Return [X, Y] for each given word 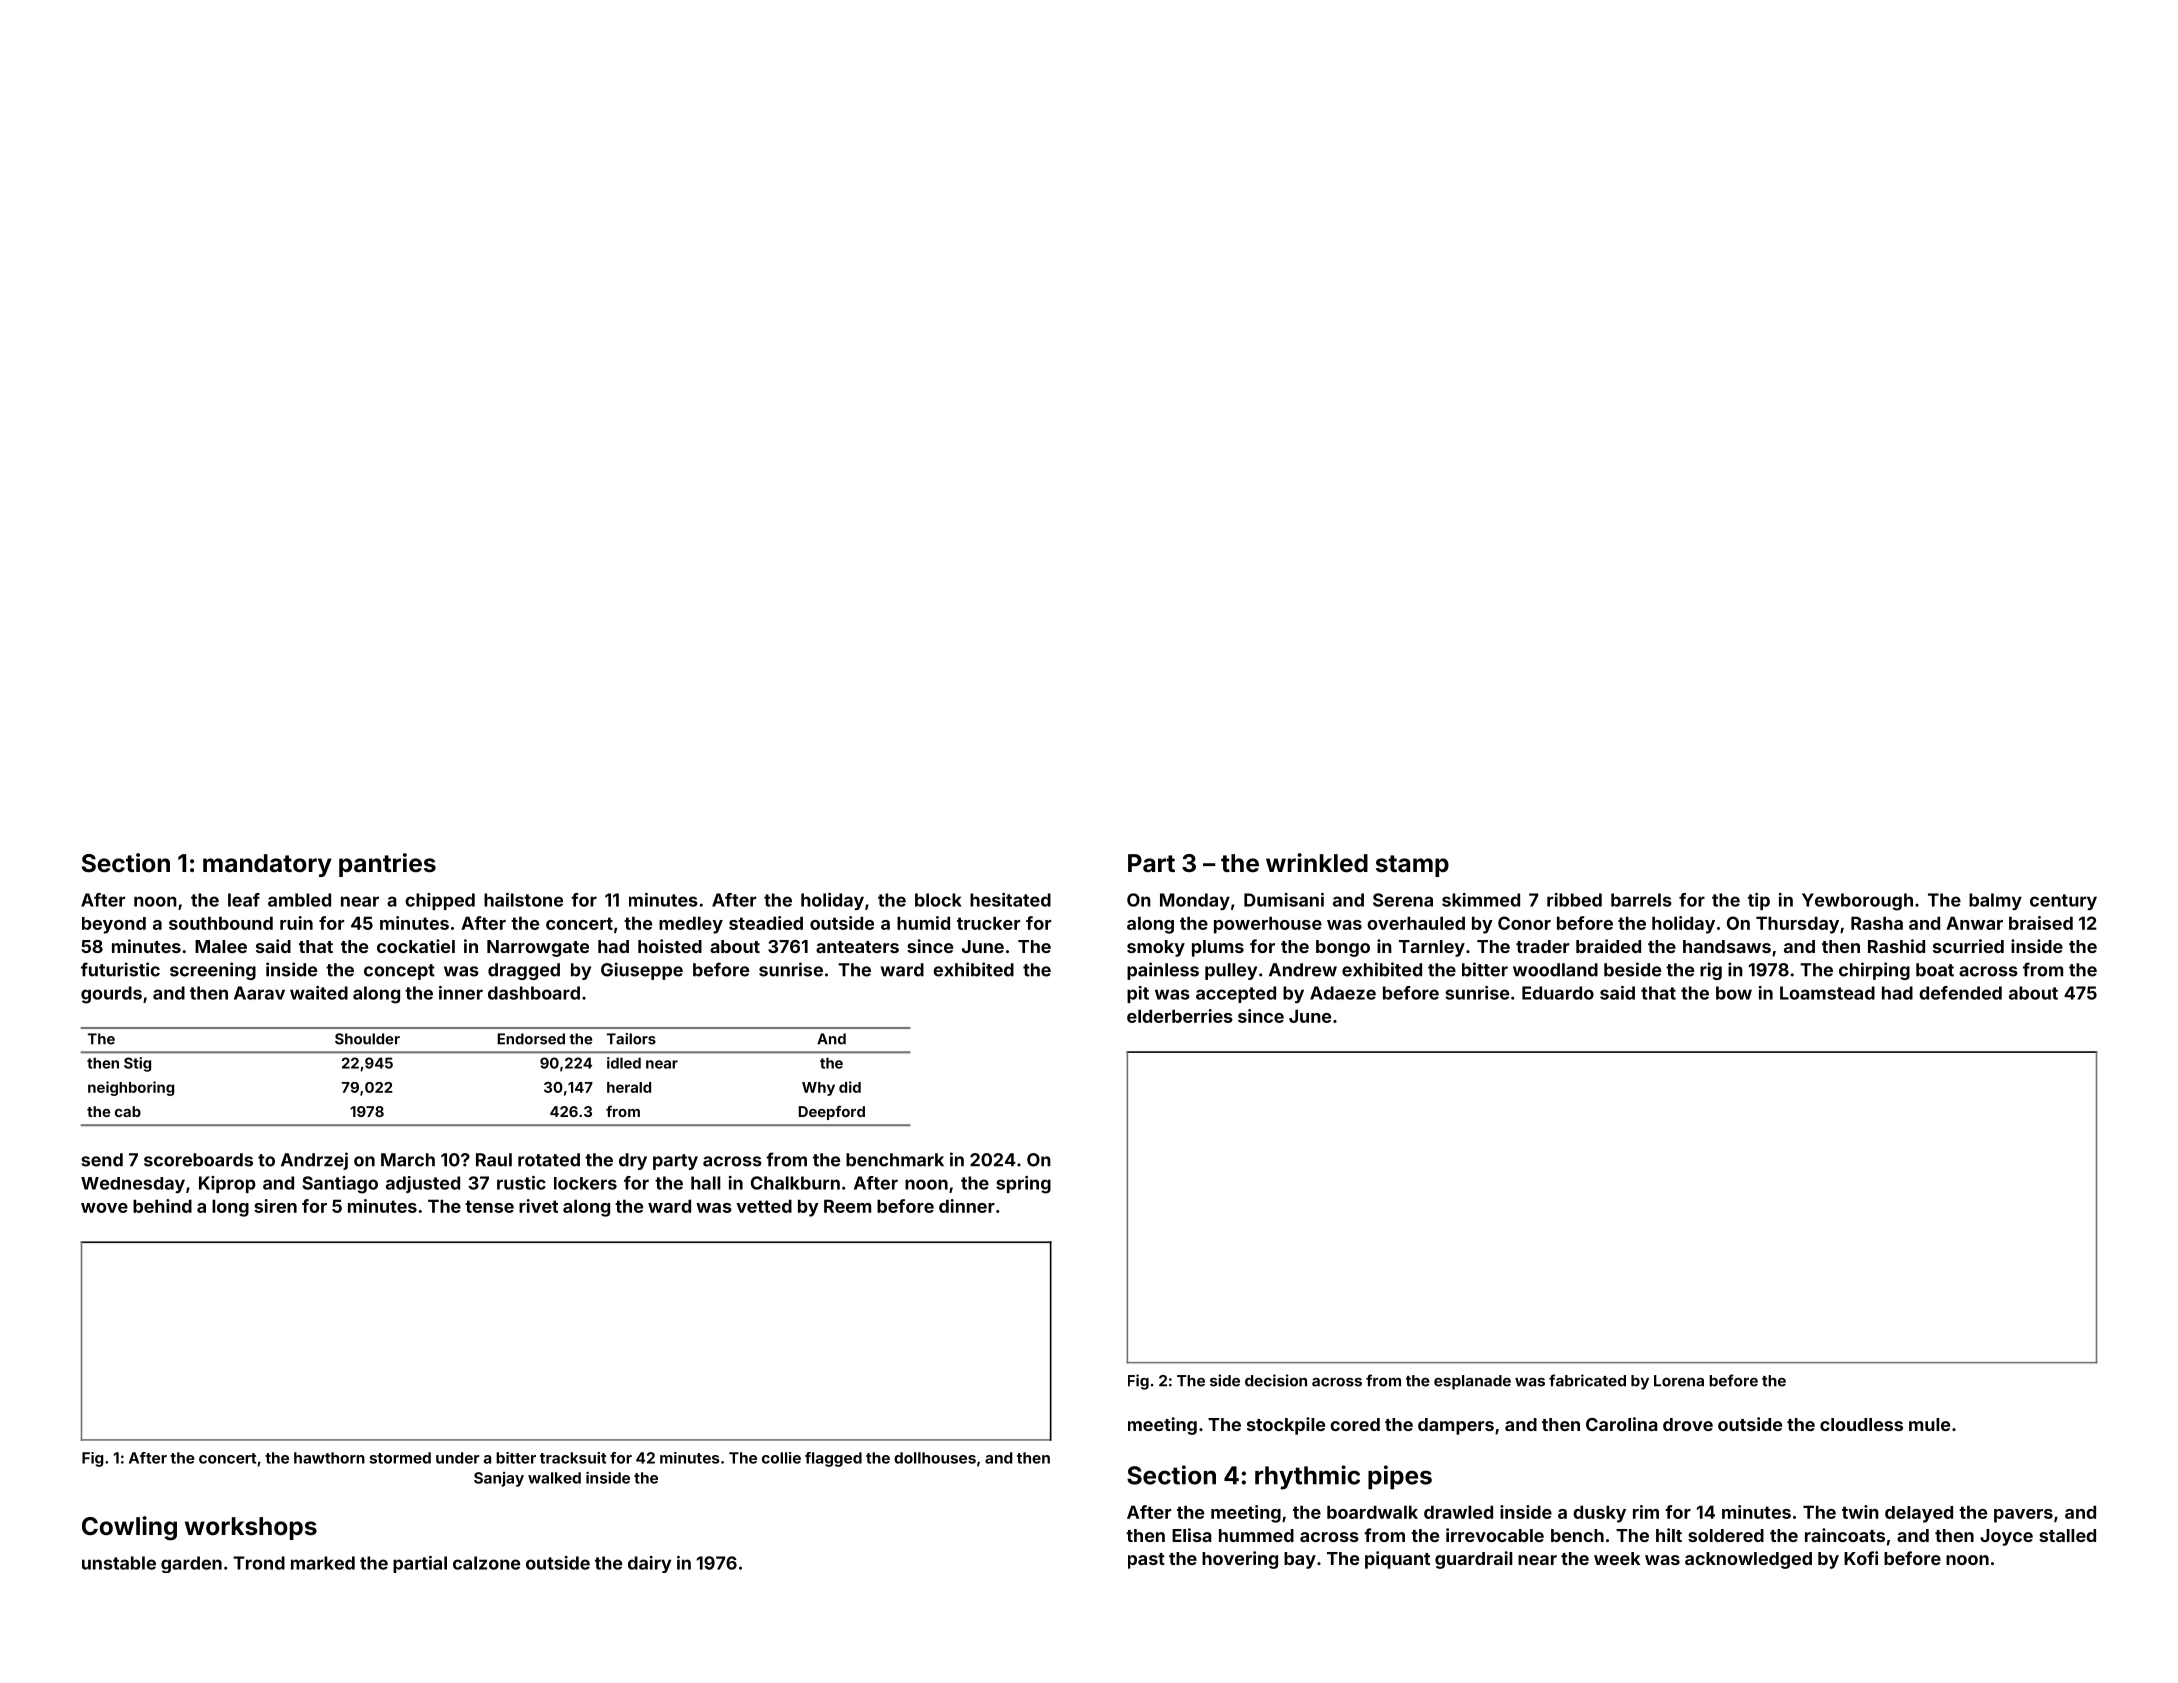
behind [162, 1206]
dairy [649, 1564]
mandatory [267, 865]
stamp [1412, 866]
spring [1023, 1185]
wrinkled [1317, 863]
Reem [847, 1206]
